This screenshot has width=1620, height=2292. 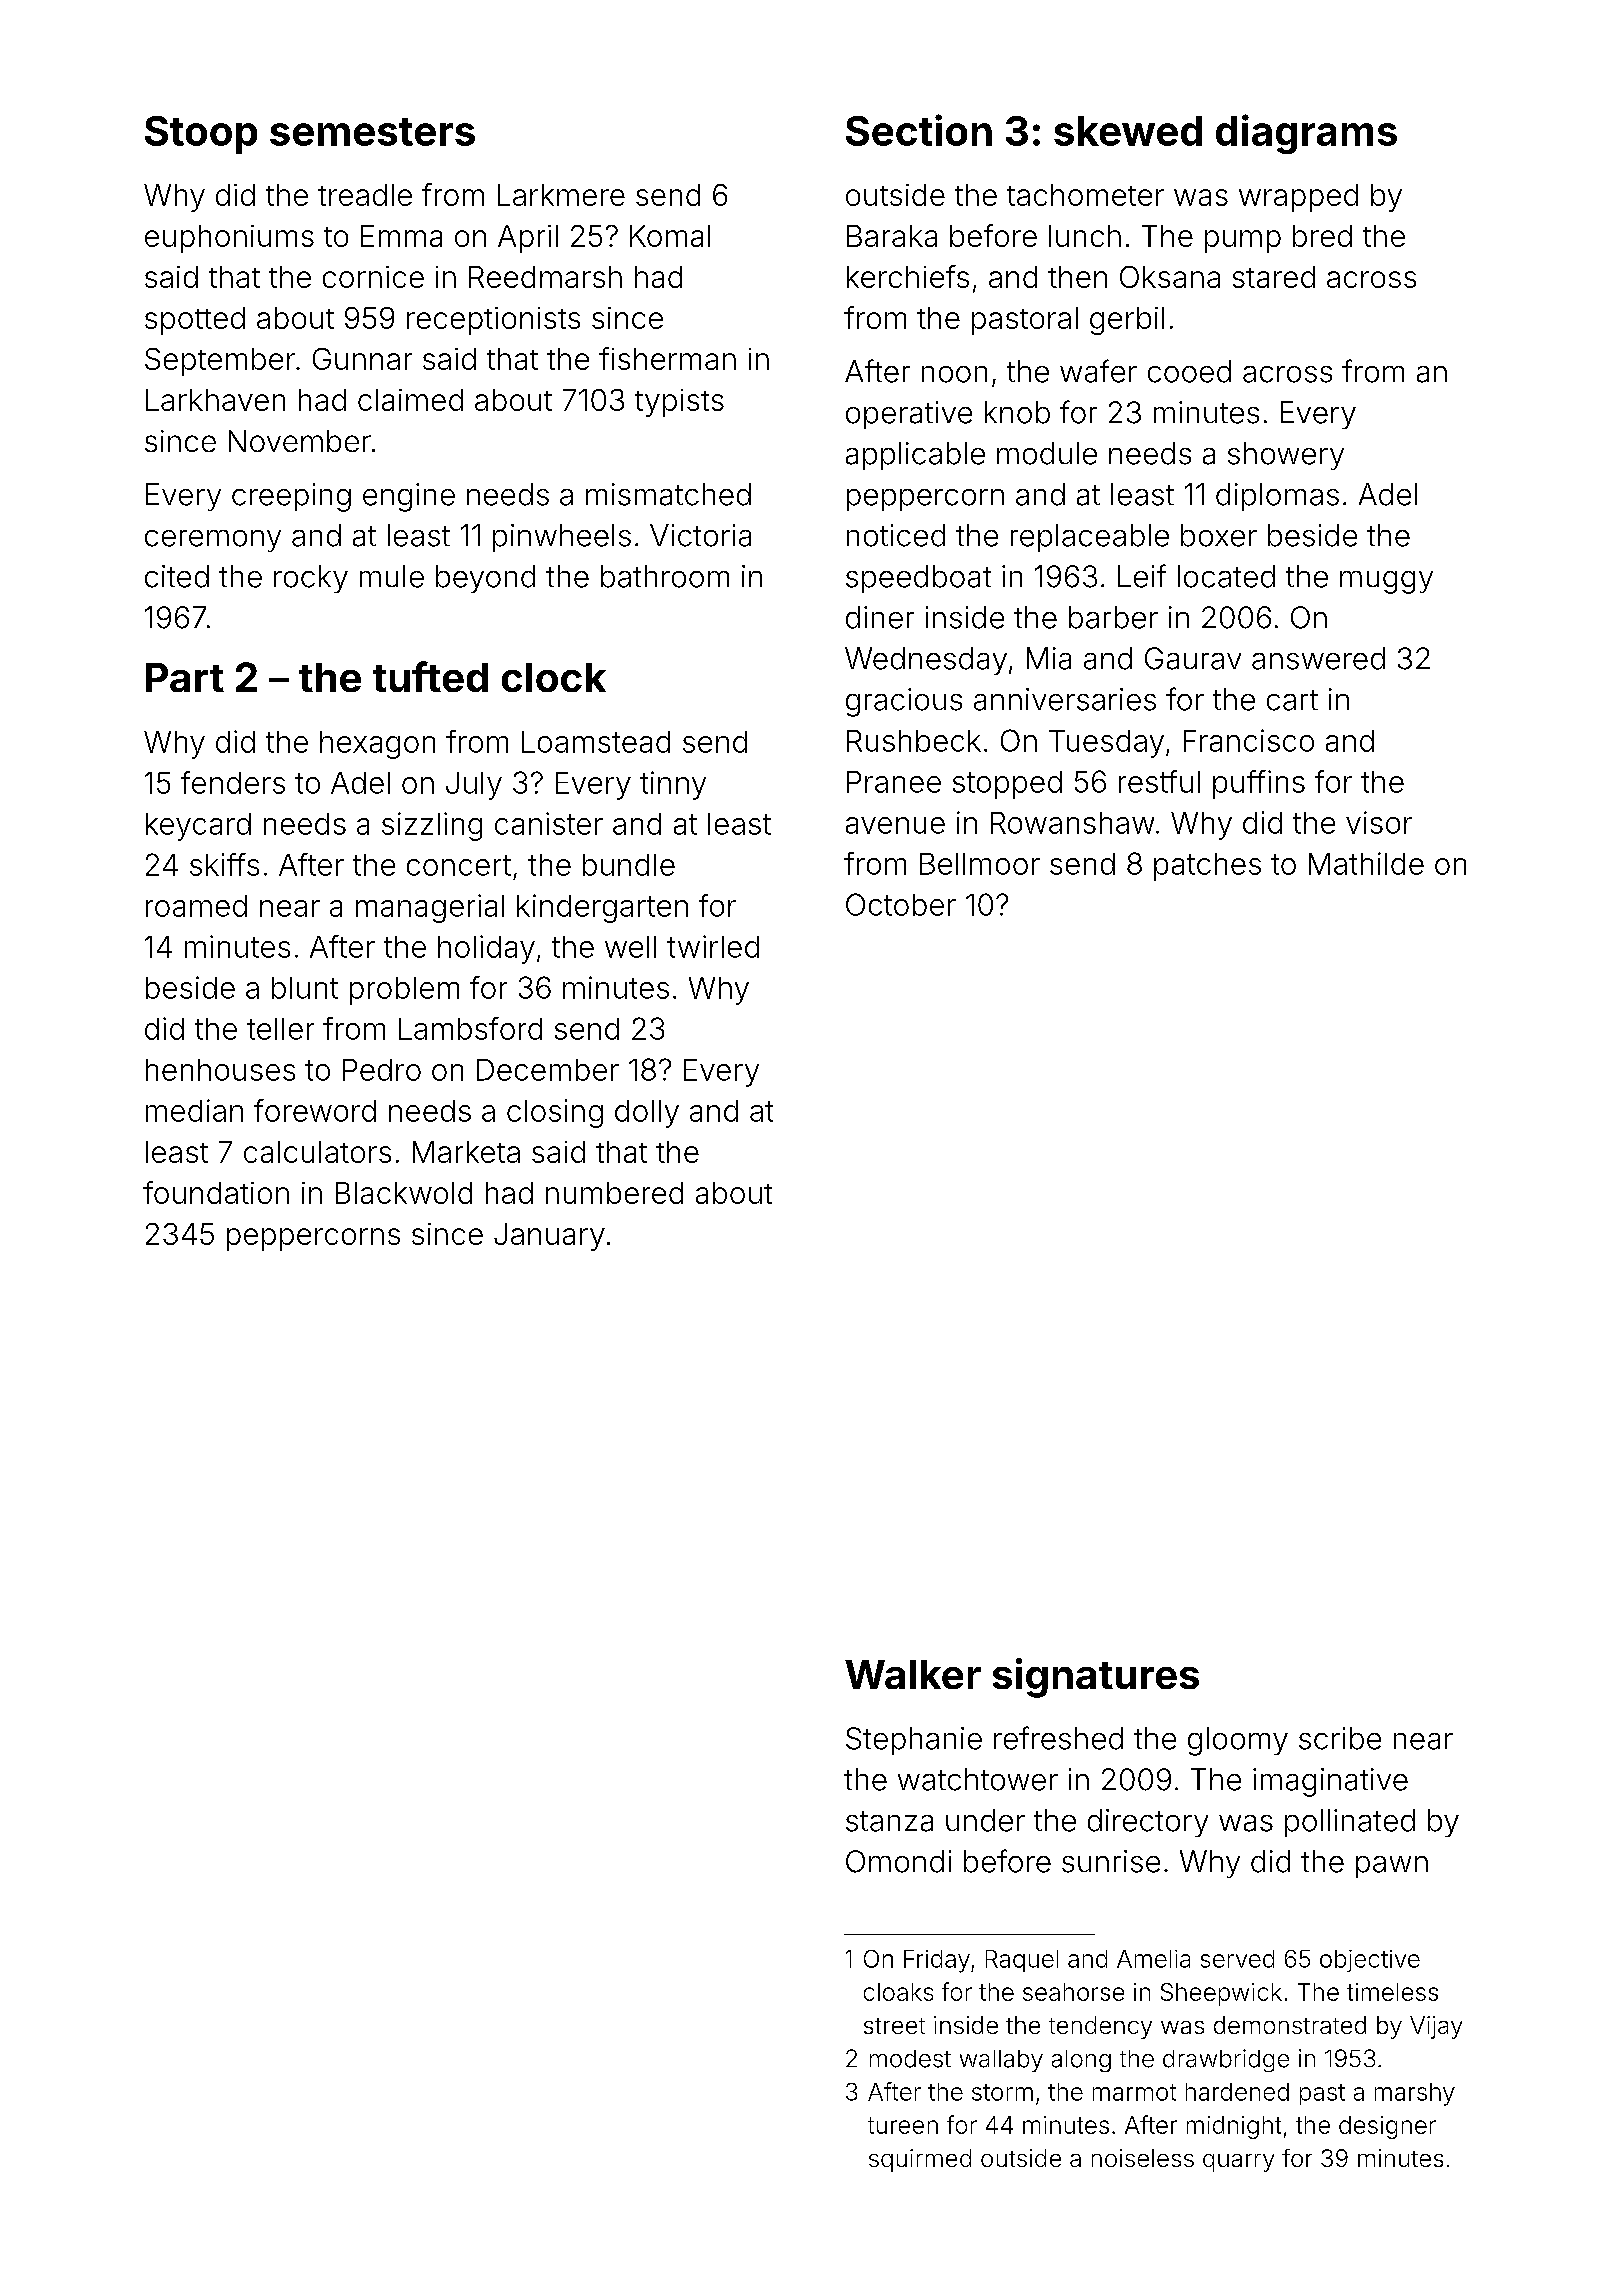 What do you see at coordinates (549, 823) in the screenshot?
I see `canister` at bounding box center [549, 823].
